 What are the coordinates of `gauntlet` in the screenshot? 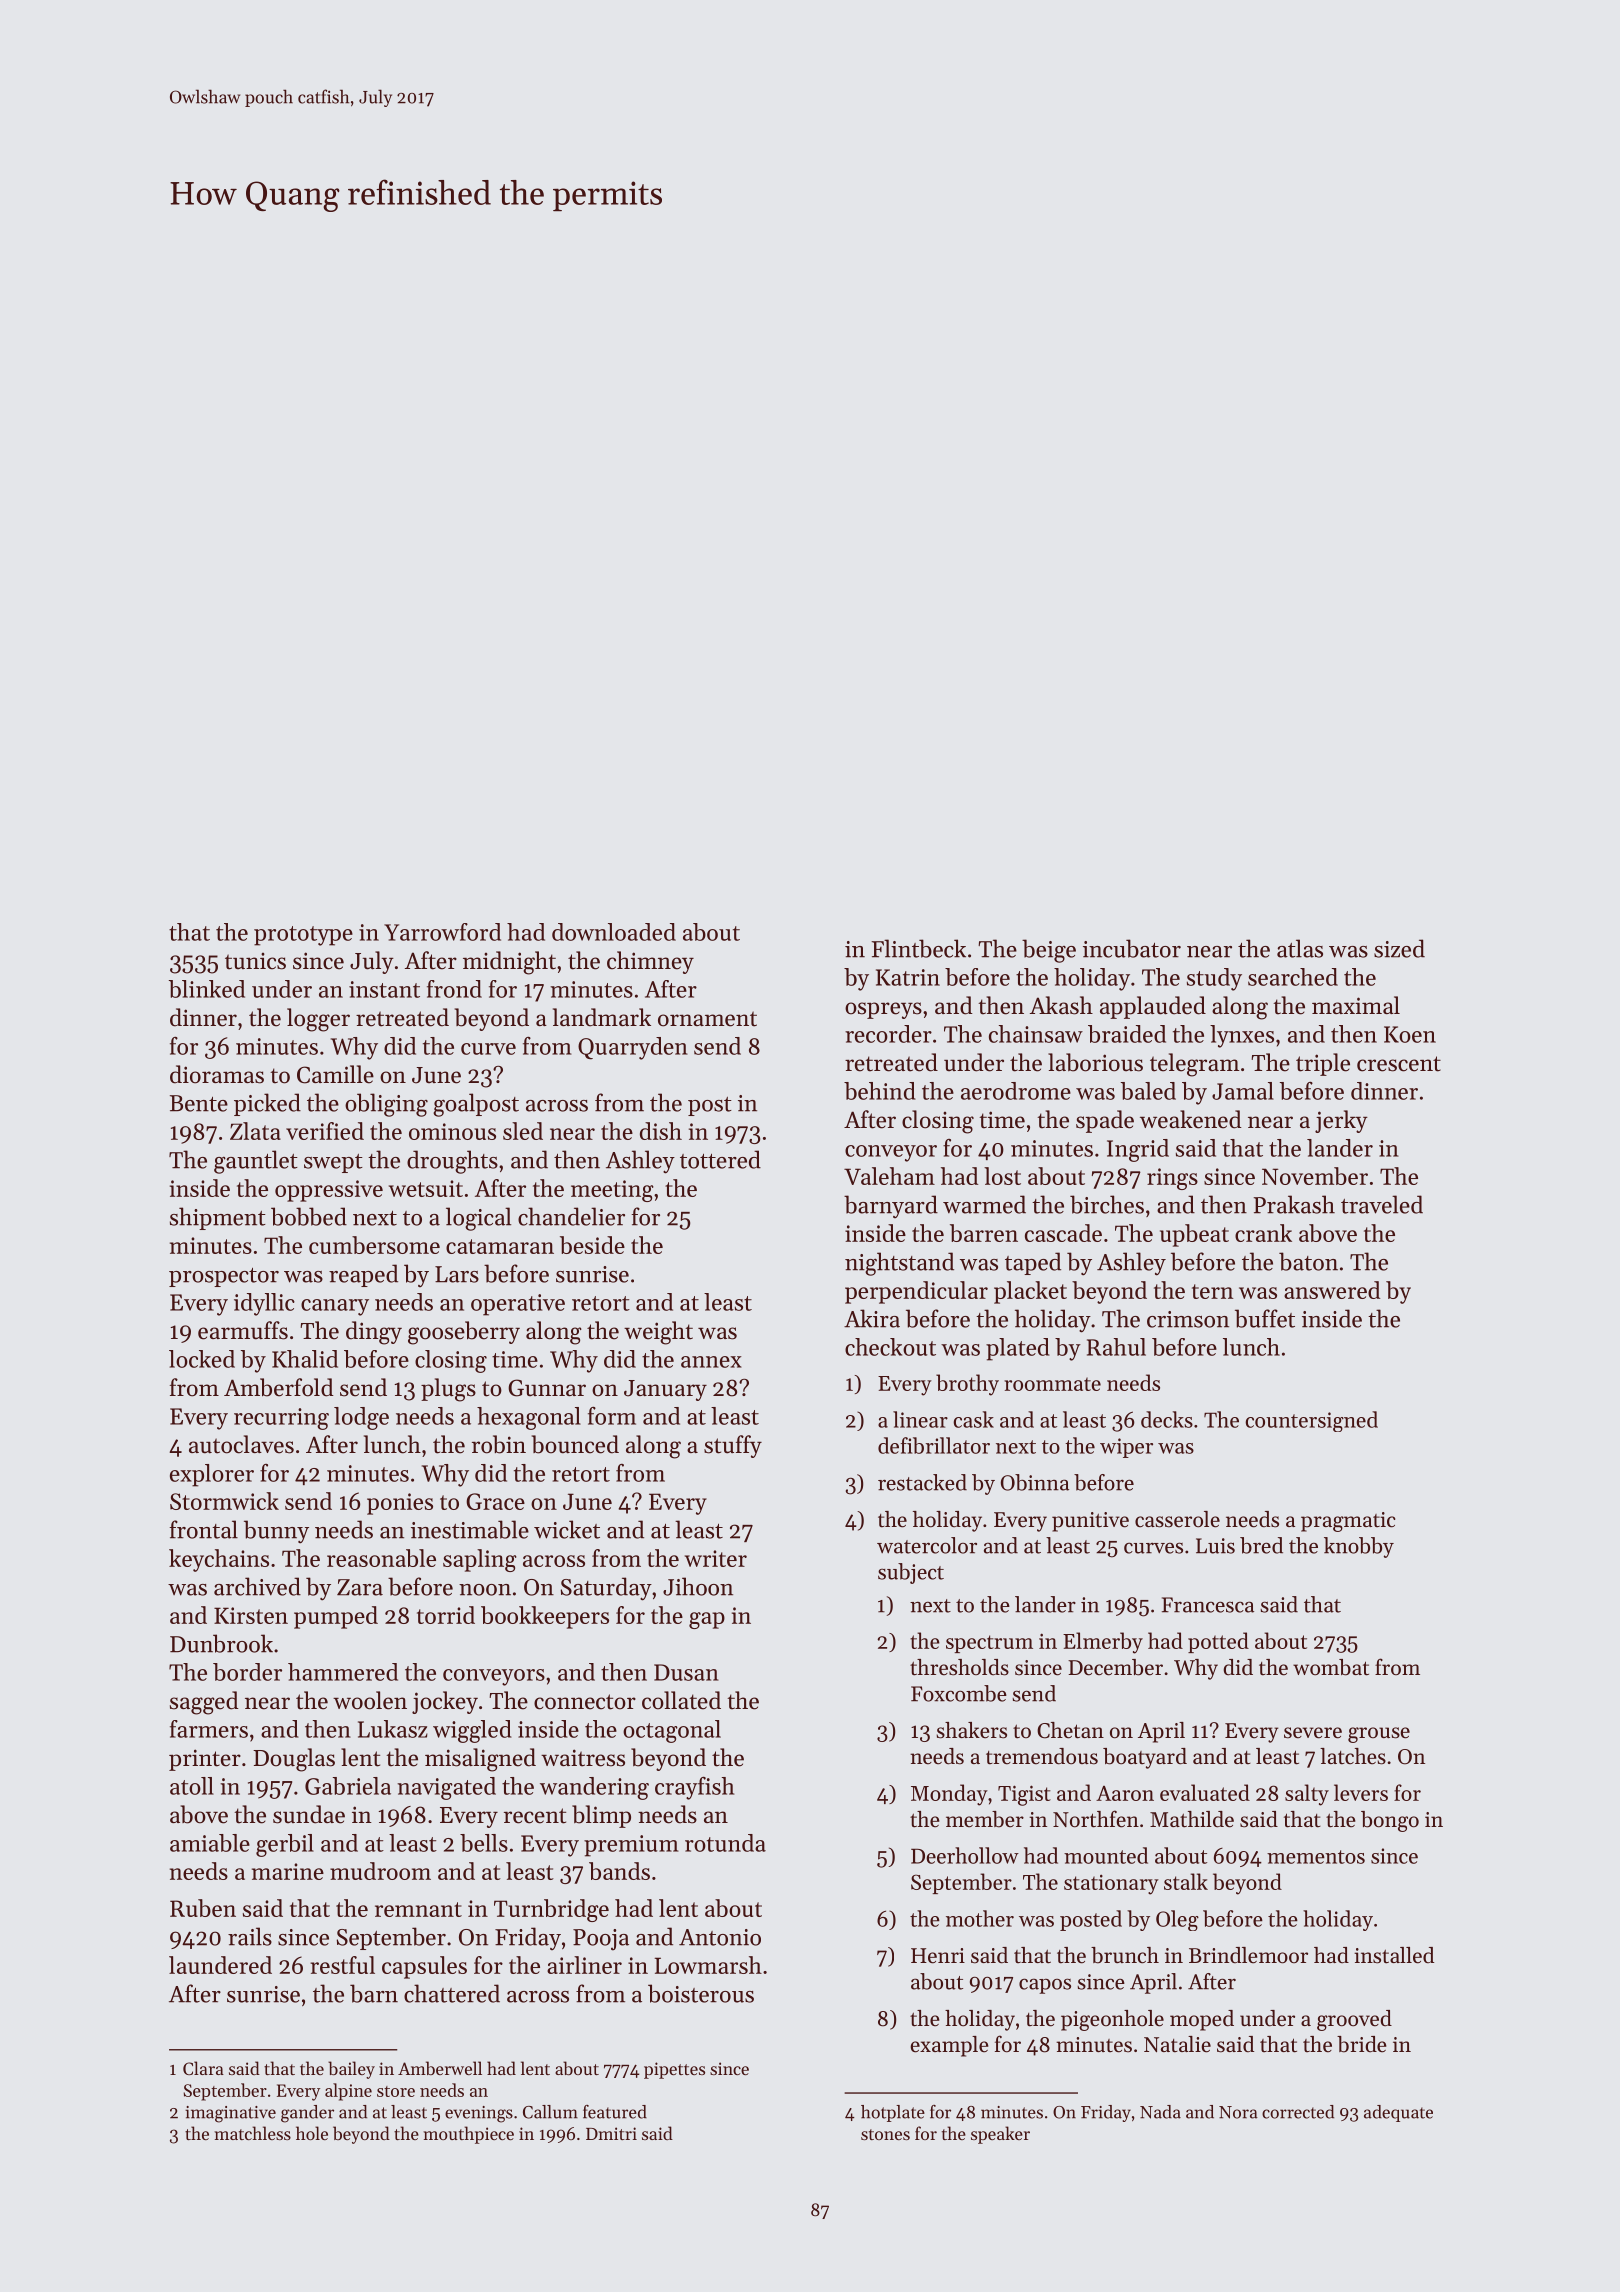 It's located at (256, 1162).
